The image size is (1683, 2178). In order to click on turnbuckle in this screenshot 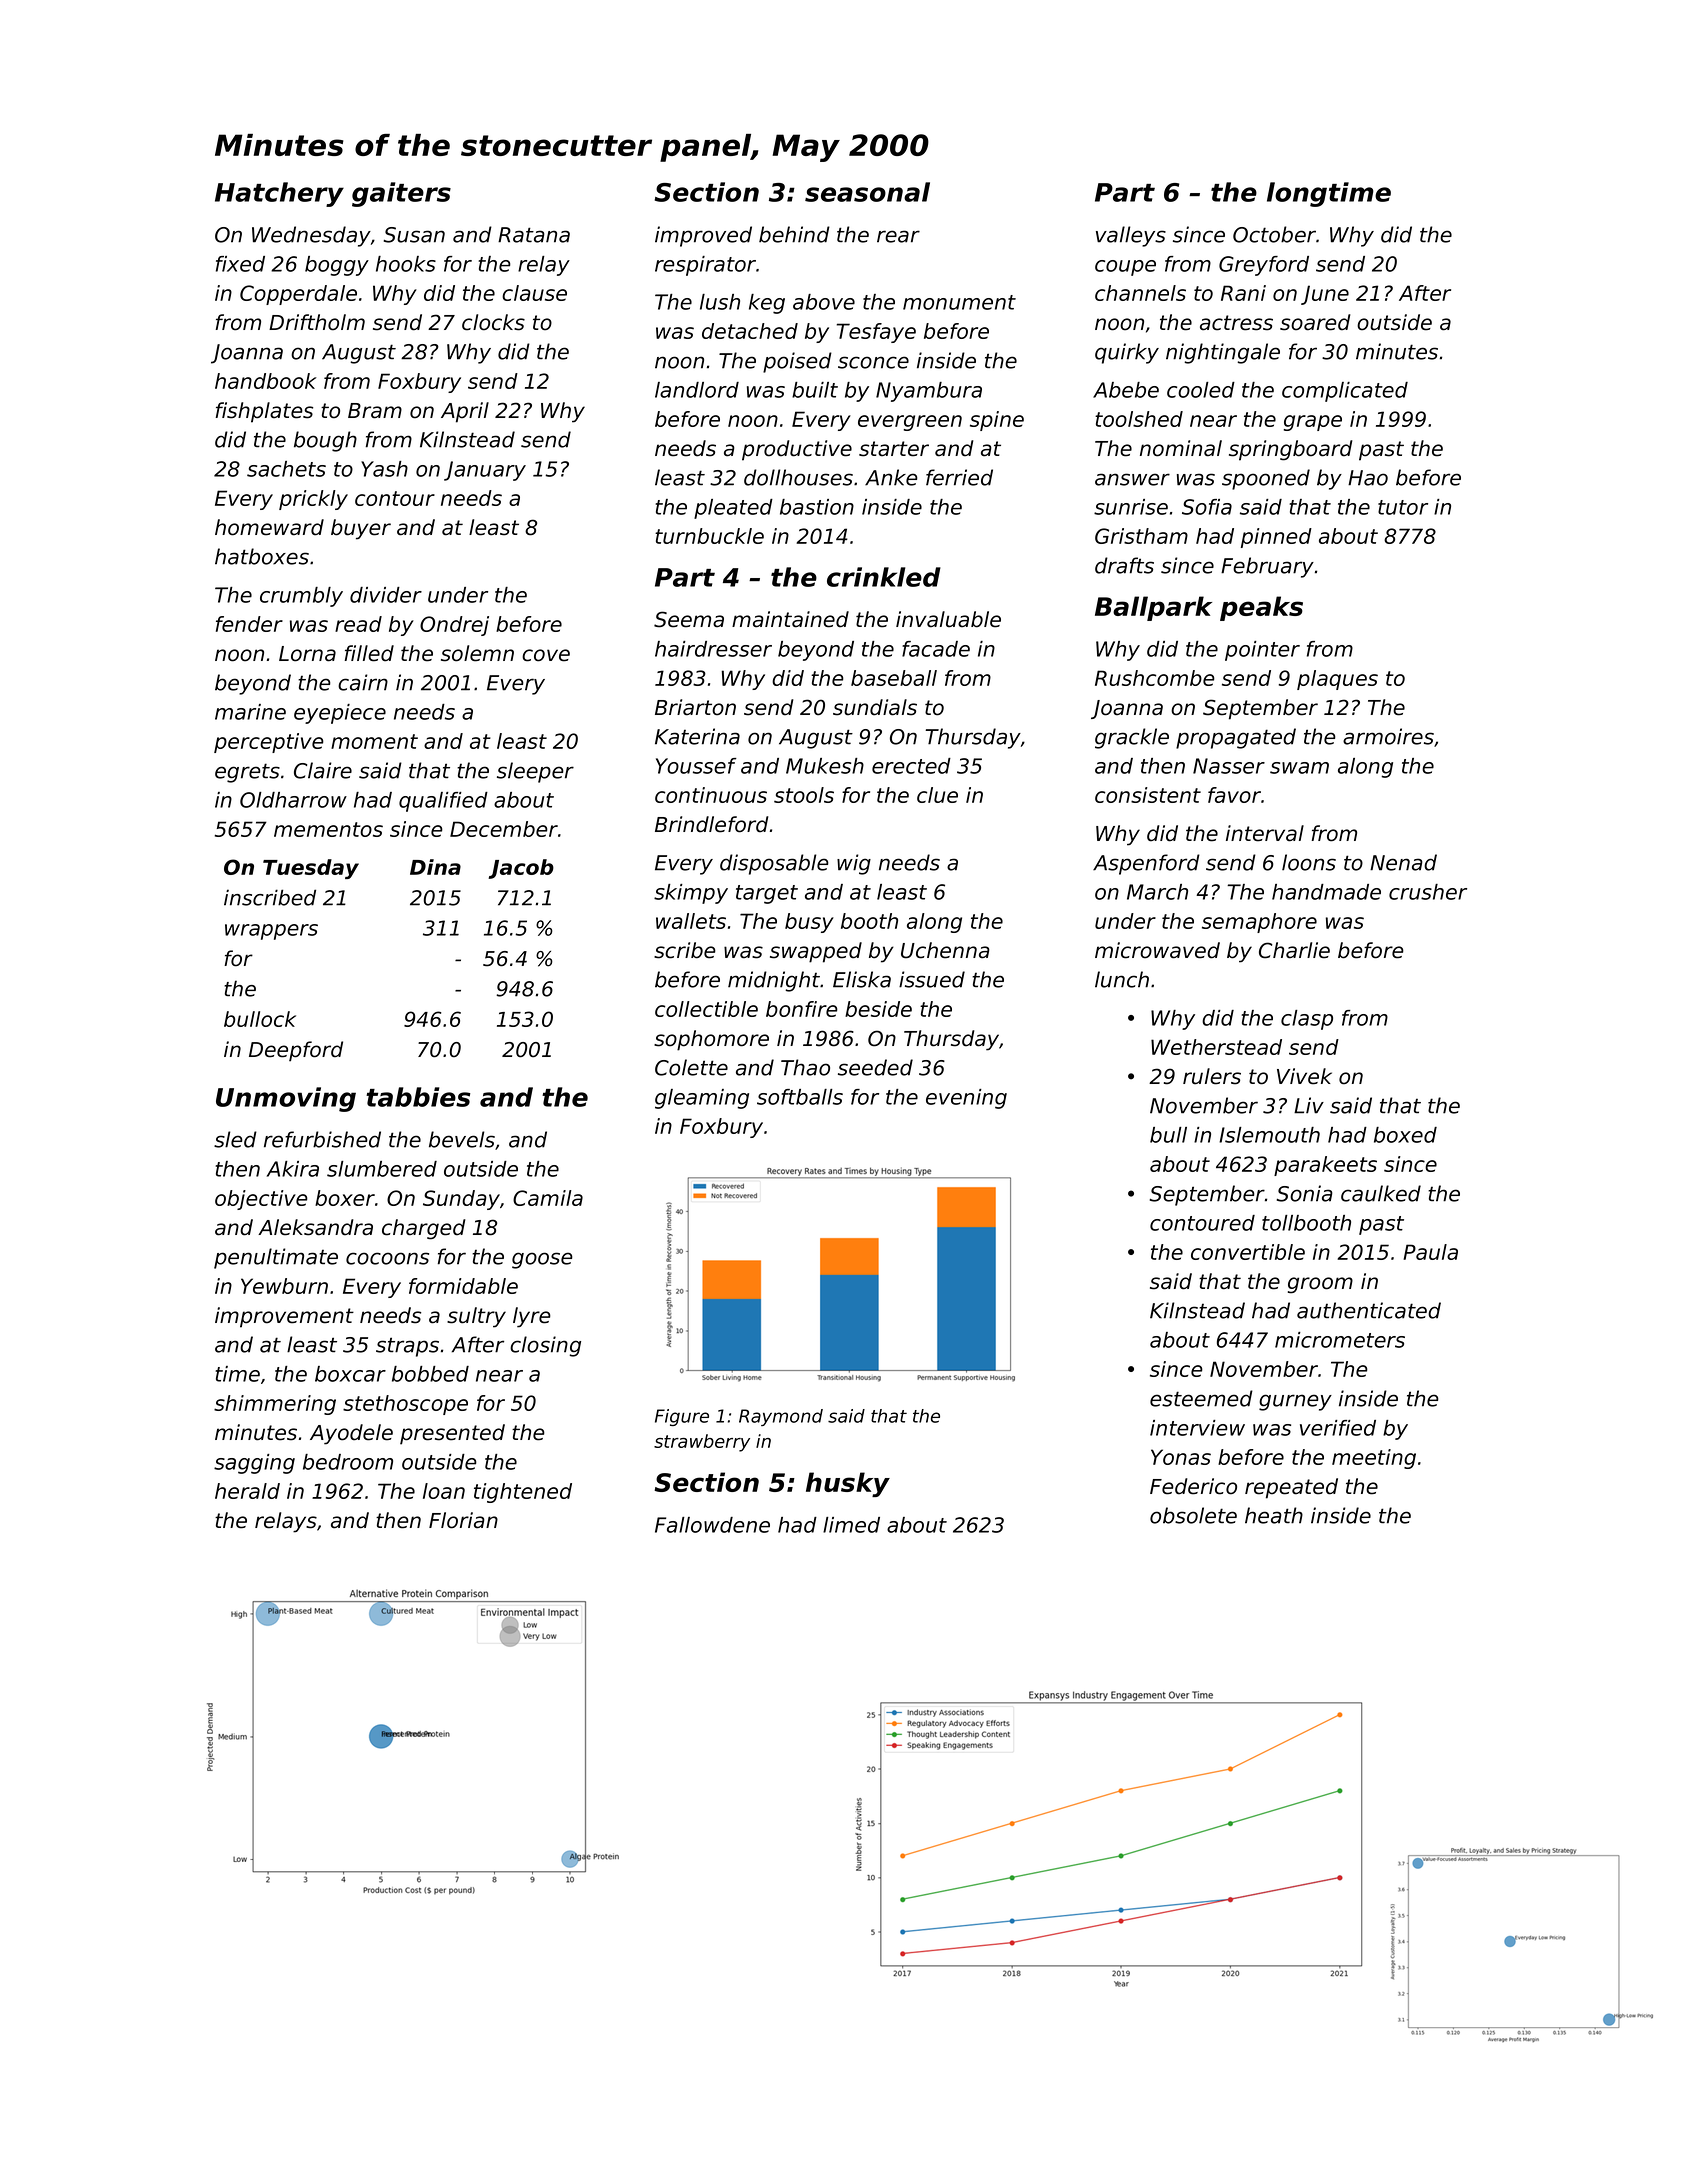, I will do `click(709, 536)`.
